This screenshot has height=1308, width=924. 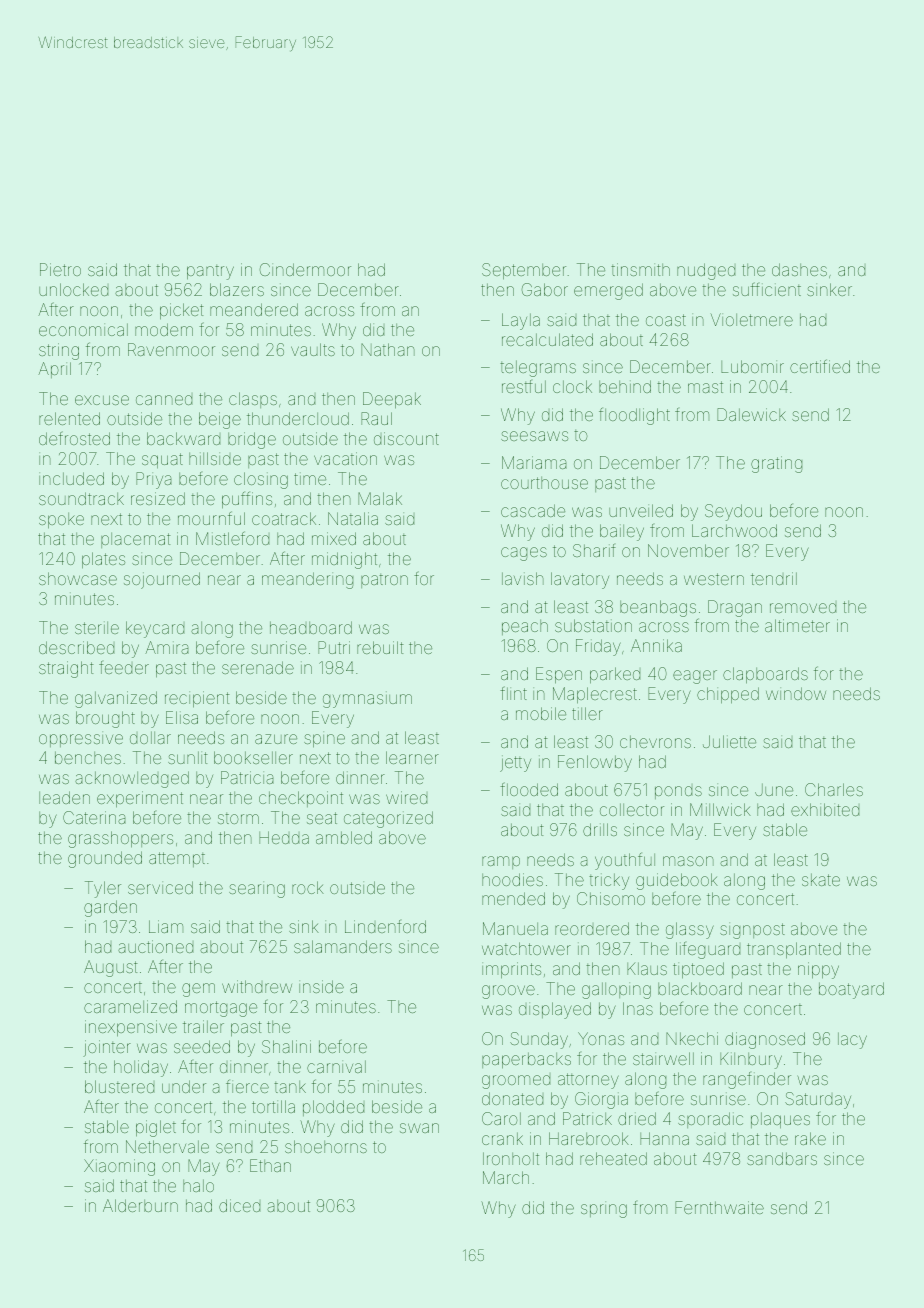 I want to click on string, so click(x=59, y=351).
